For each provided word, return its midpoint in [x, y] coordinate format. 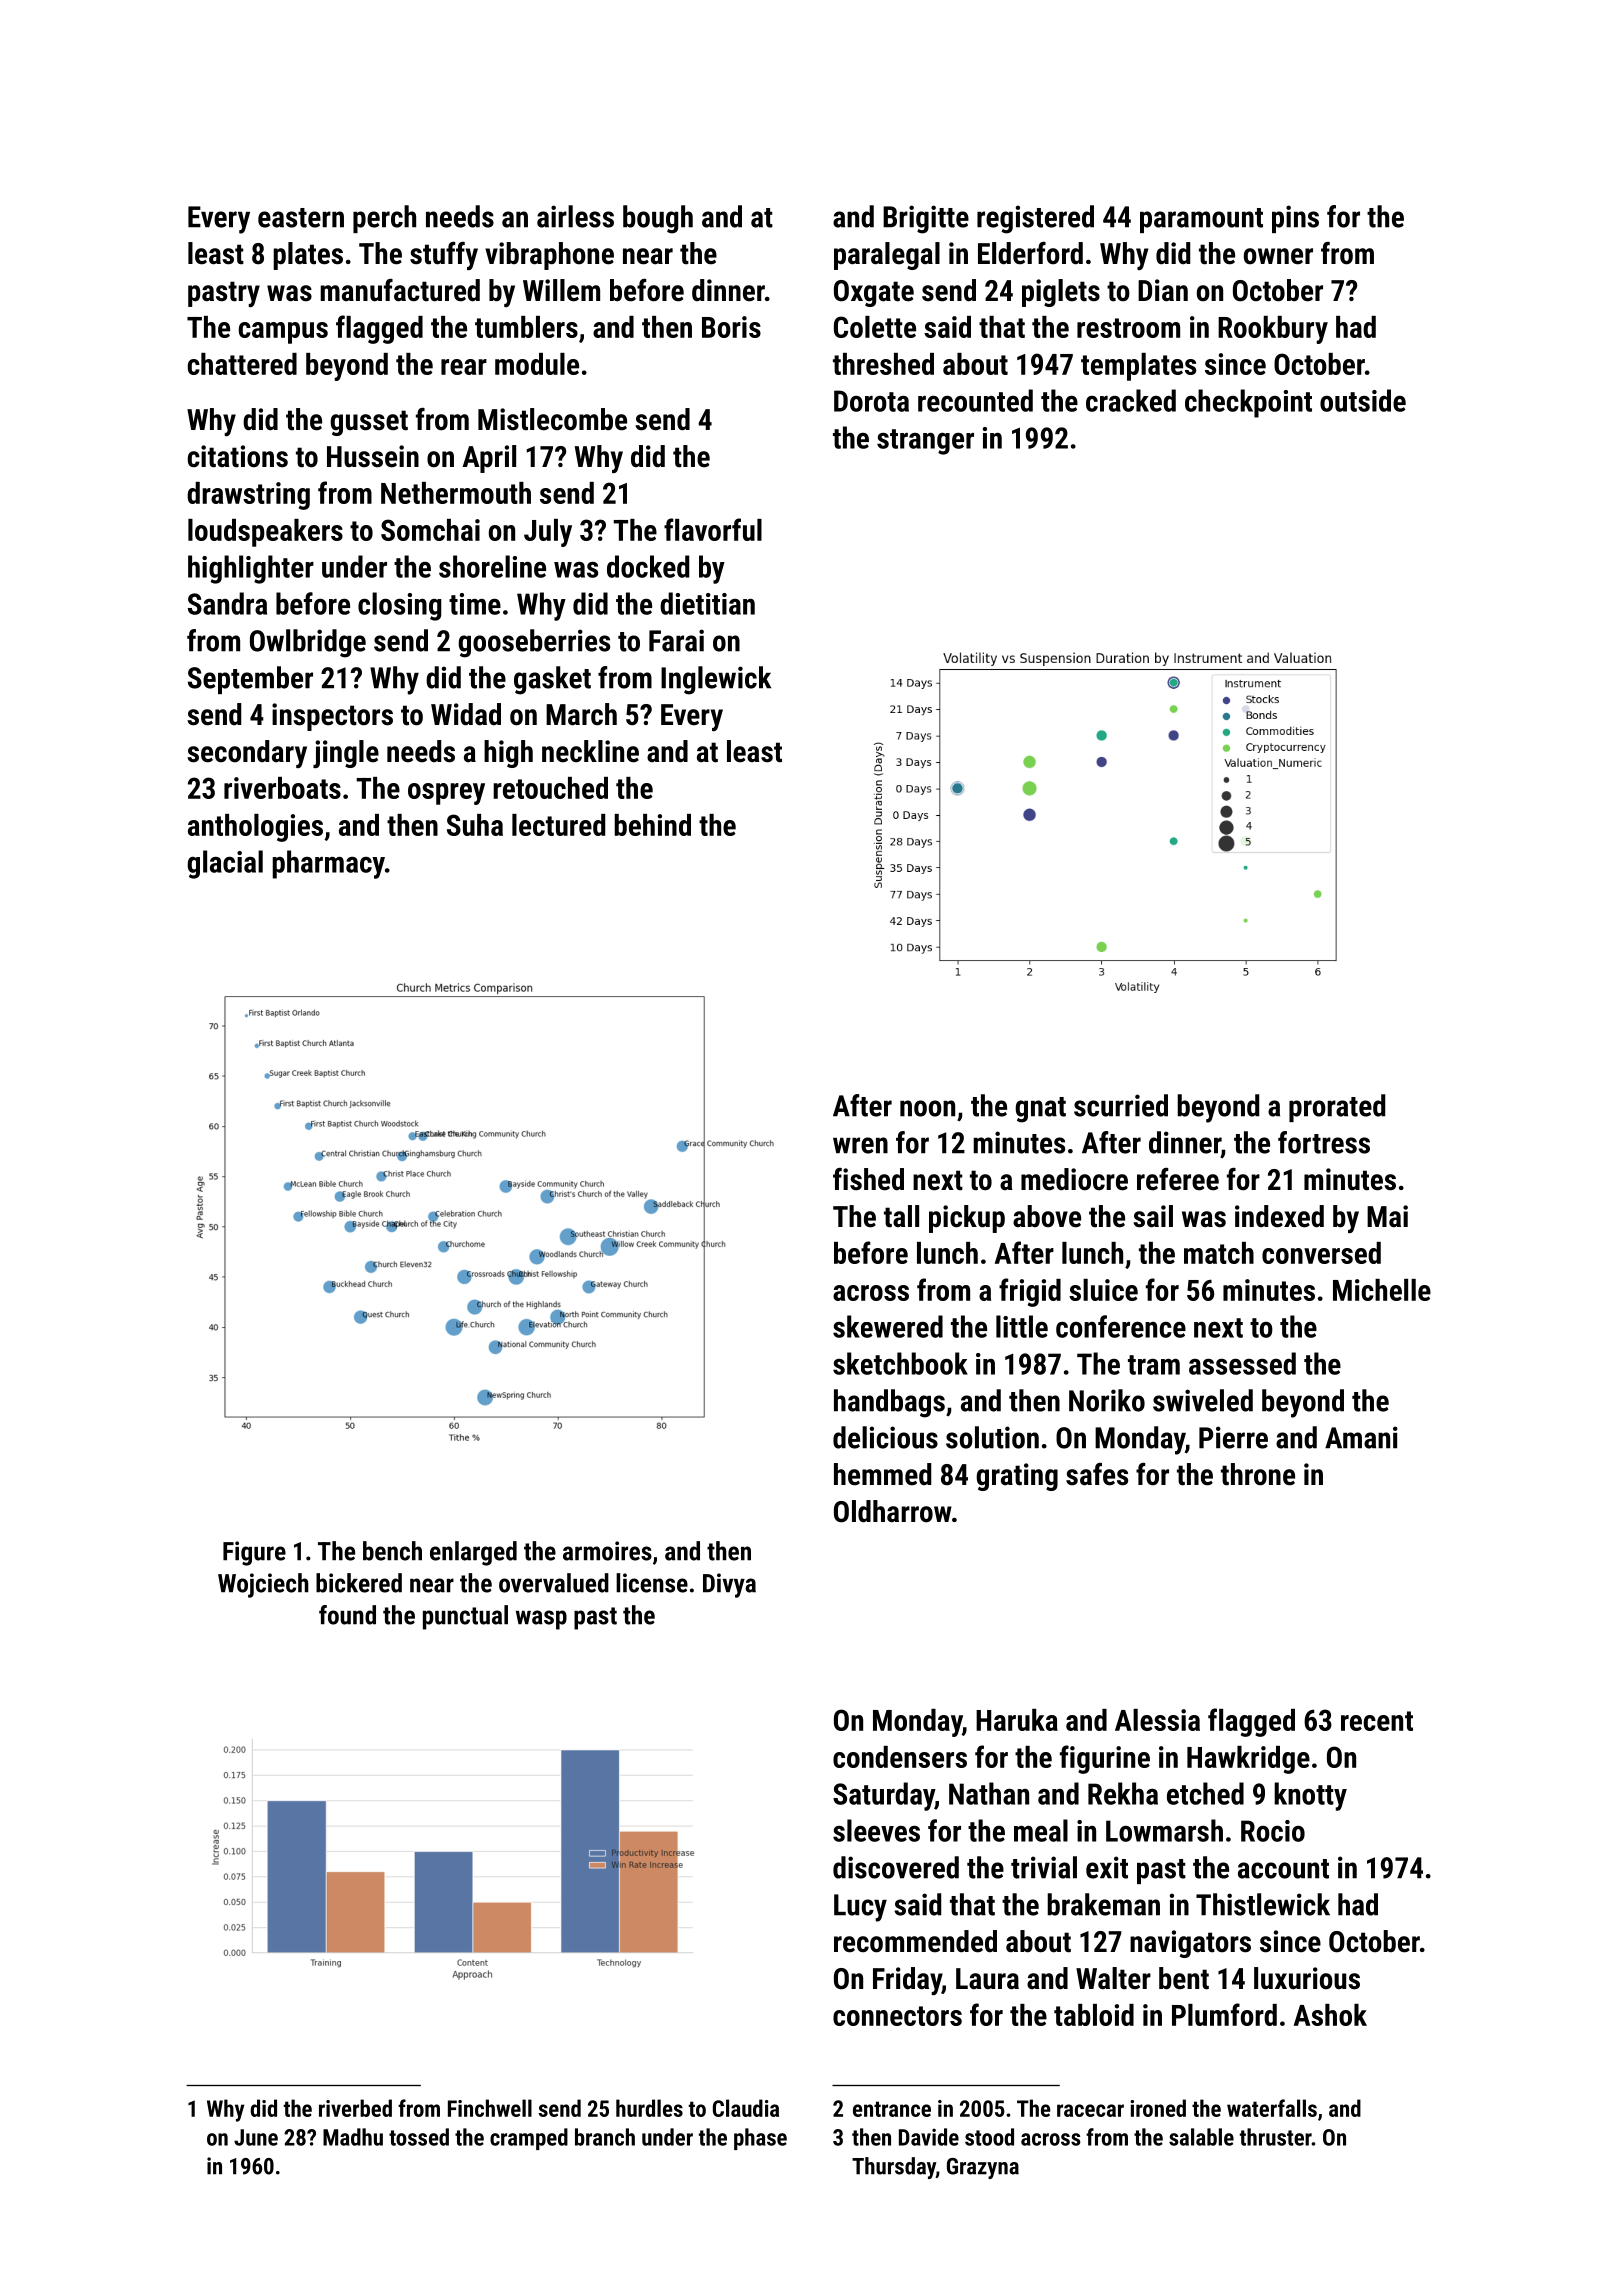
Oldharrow [893, 1511]
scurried [1121, 1105]
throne [1258, 1474]
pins [1295, 219]
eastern [301, 218]
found [347, 1615]
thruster [1276, 2137]
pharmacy [328, 864]
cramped [529, 2139]
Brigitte [926, 219]
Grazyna [983, 2168]
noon [927, 1108]
